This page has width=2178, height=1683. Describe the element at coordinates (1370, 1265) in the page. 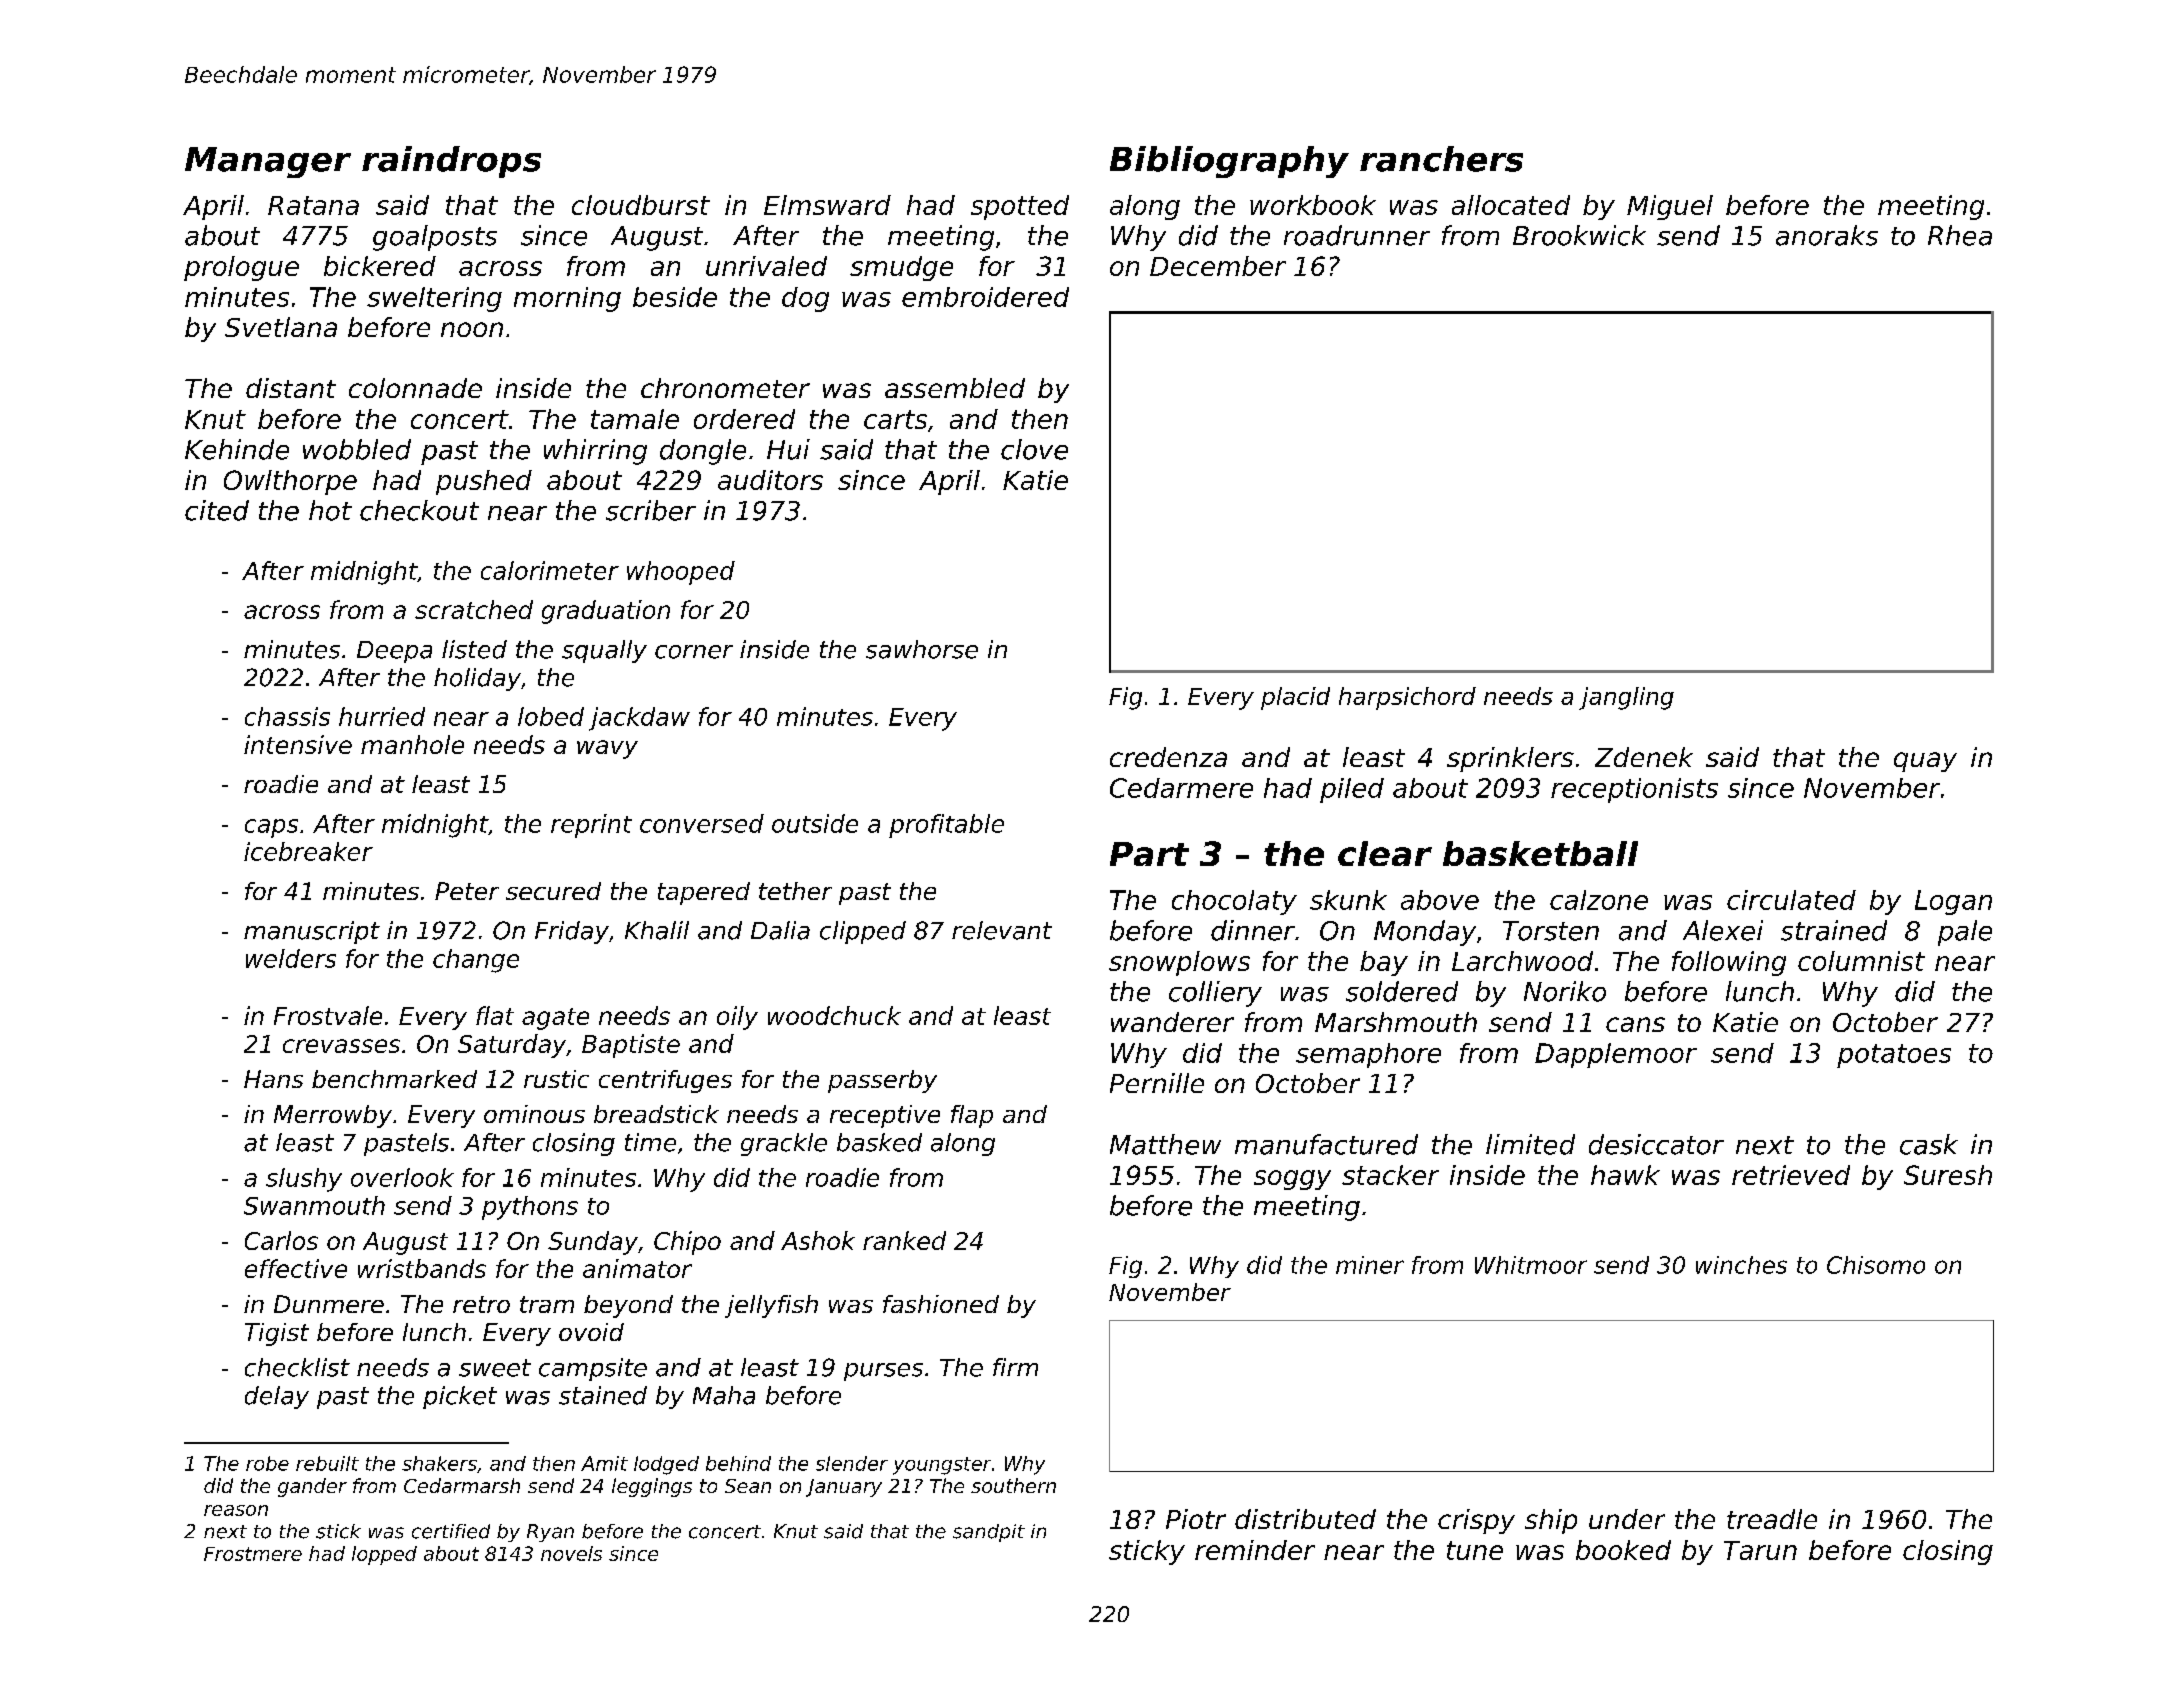

I see `miner` at that location.
